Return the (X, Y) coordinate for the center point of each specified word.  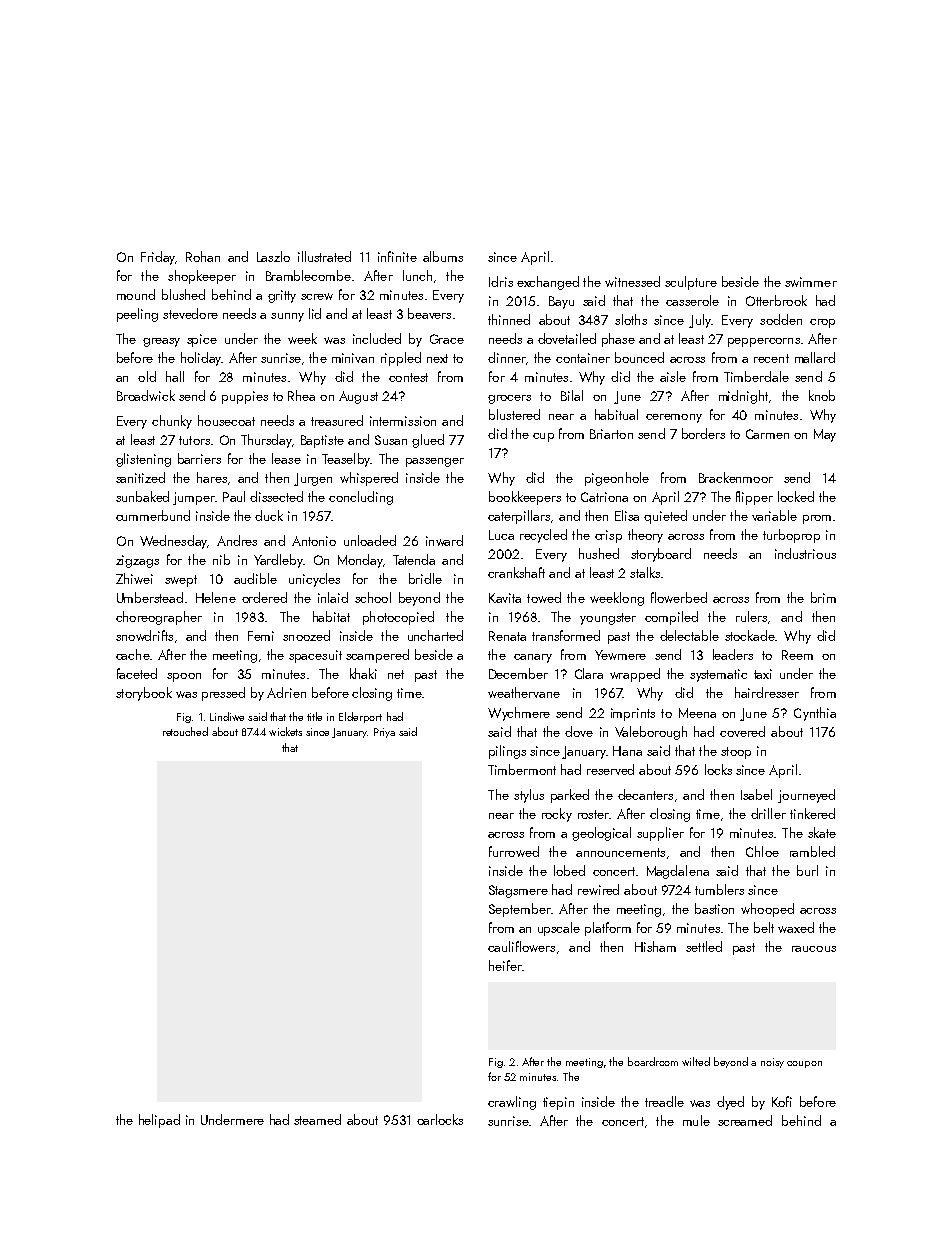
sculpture (691, 283)
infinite (397, 256)
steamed (317, 1119)
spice (202, 340)
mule (696, 1120)
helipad (159, 1121)
